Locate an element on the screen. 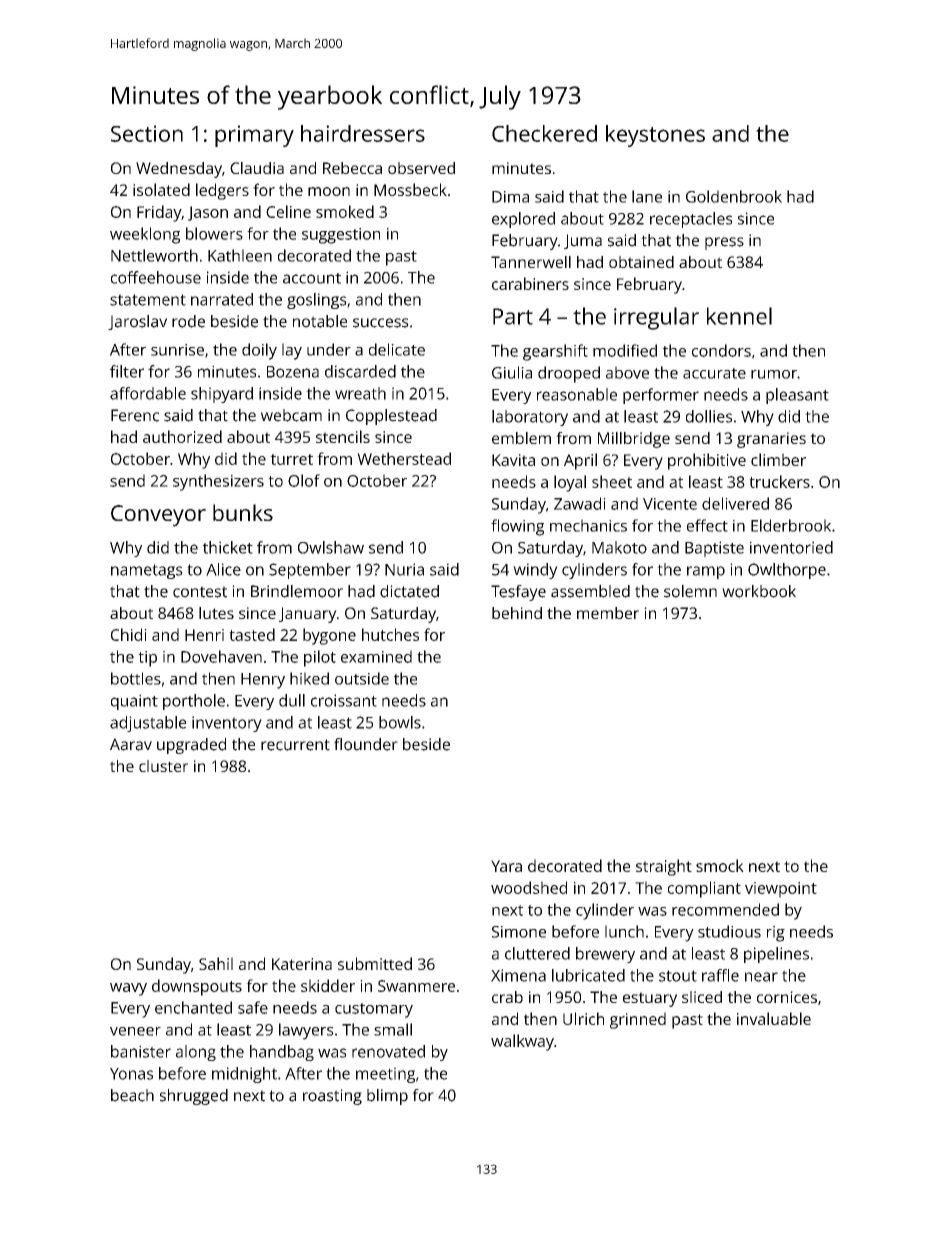 Image resolution: width=952 pixels, height=1233 pixels. hairdressers is located at coordinates (363, 133).
